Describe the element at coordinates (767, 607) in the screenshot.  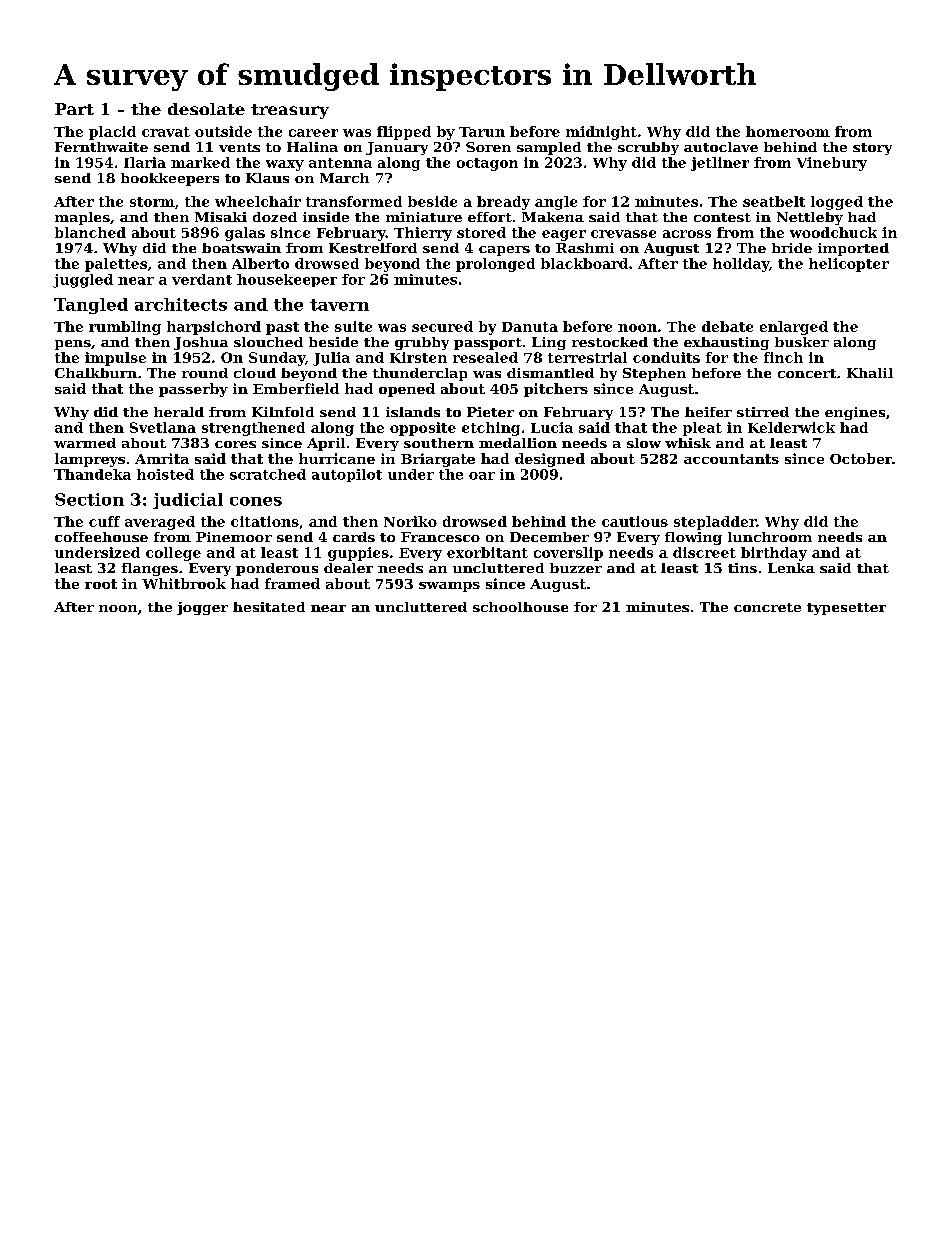
I see `concrete` at that location.
